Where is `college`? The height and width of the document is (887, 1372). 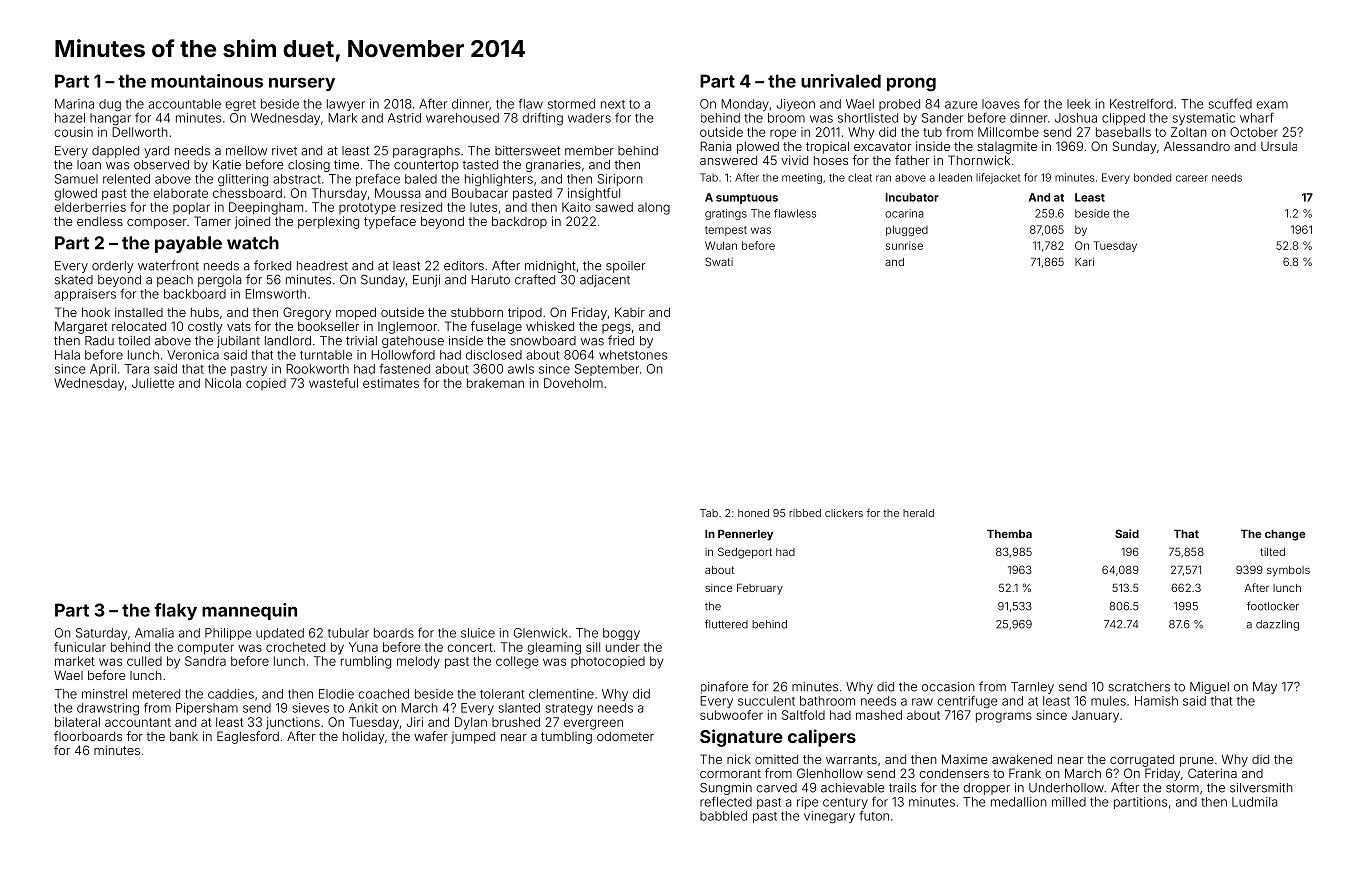
college is located at coordinates (517, 662).
